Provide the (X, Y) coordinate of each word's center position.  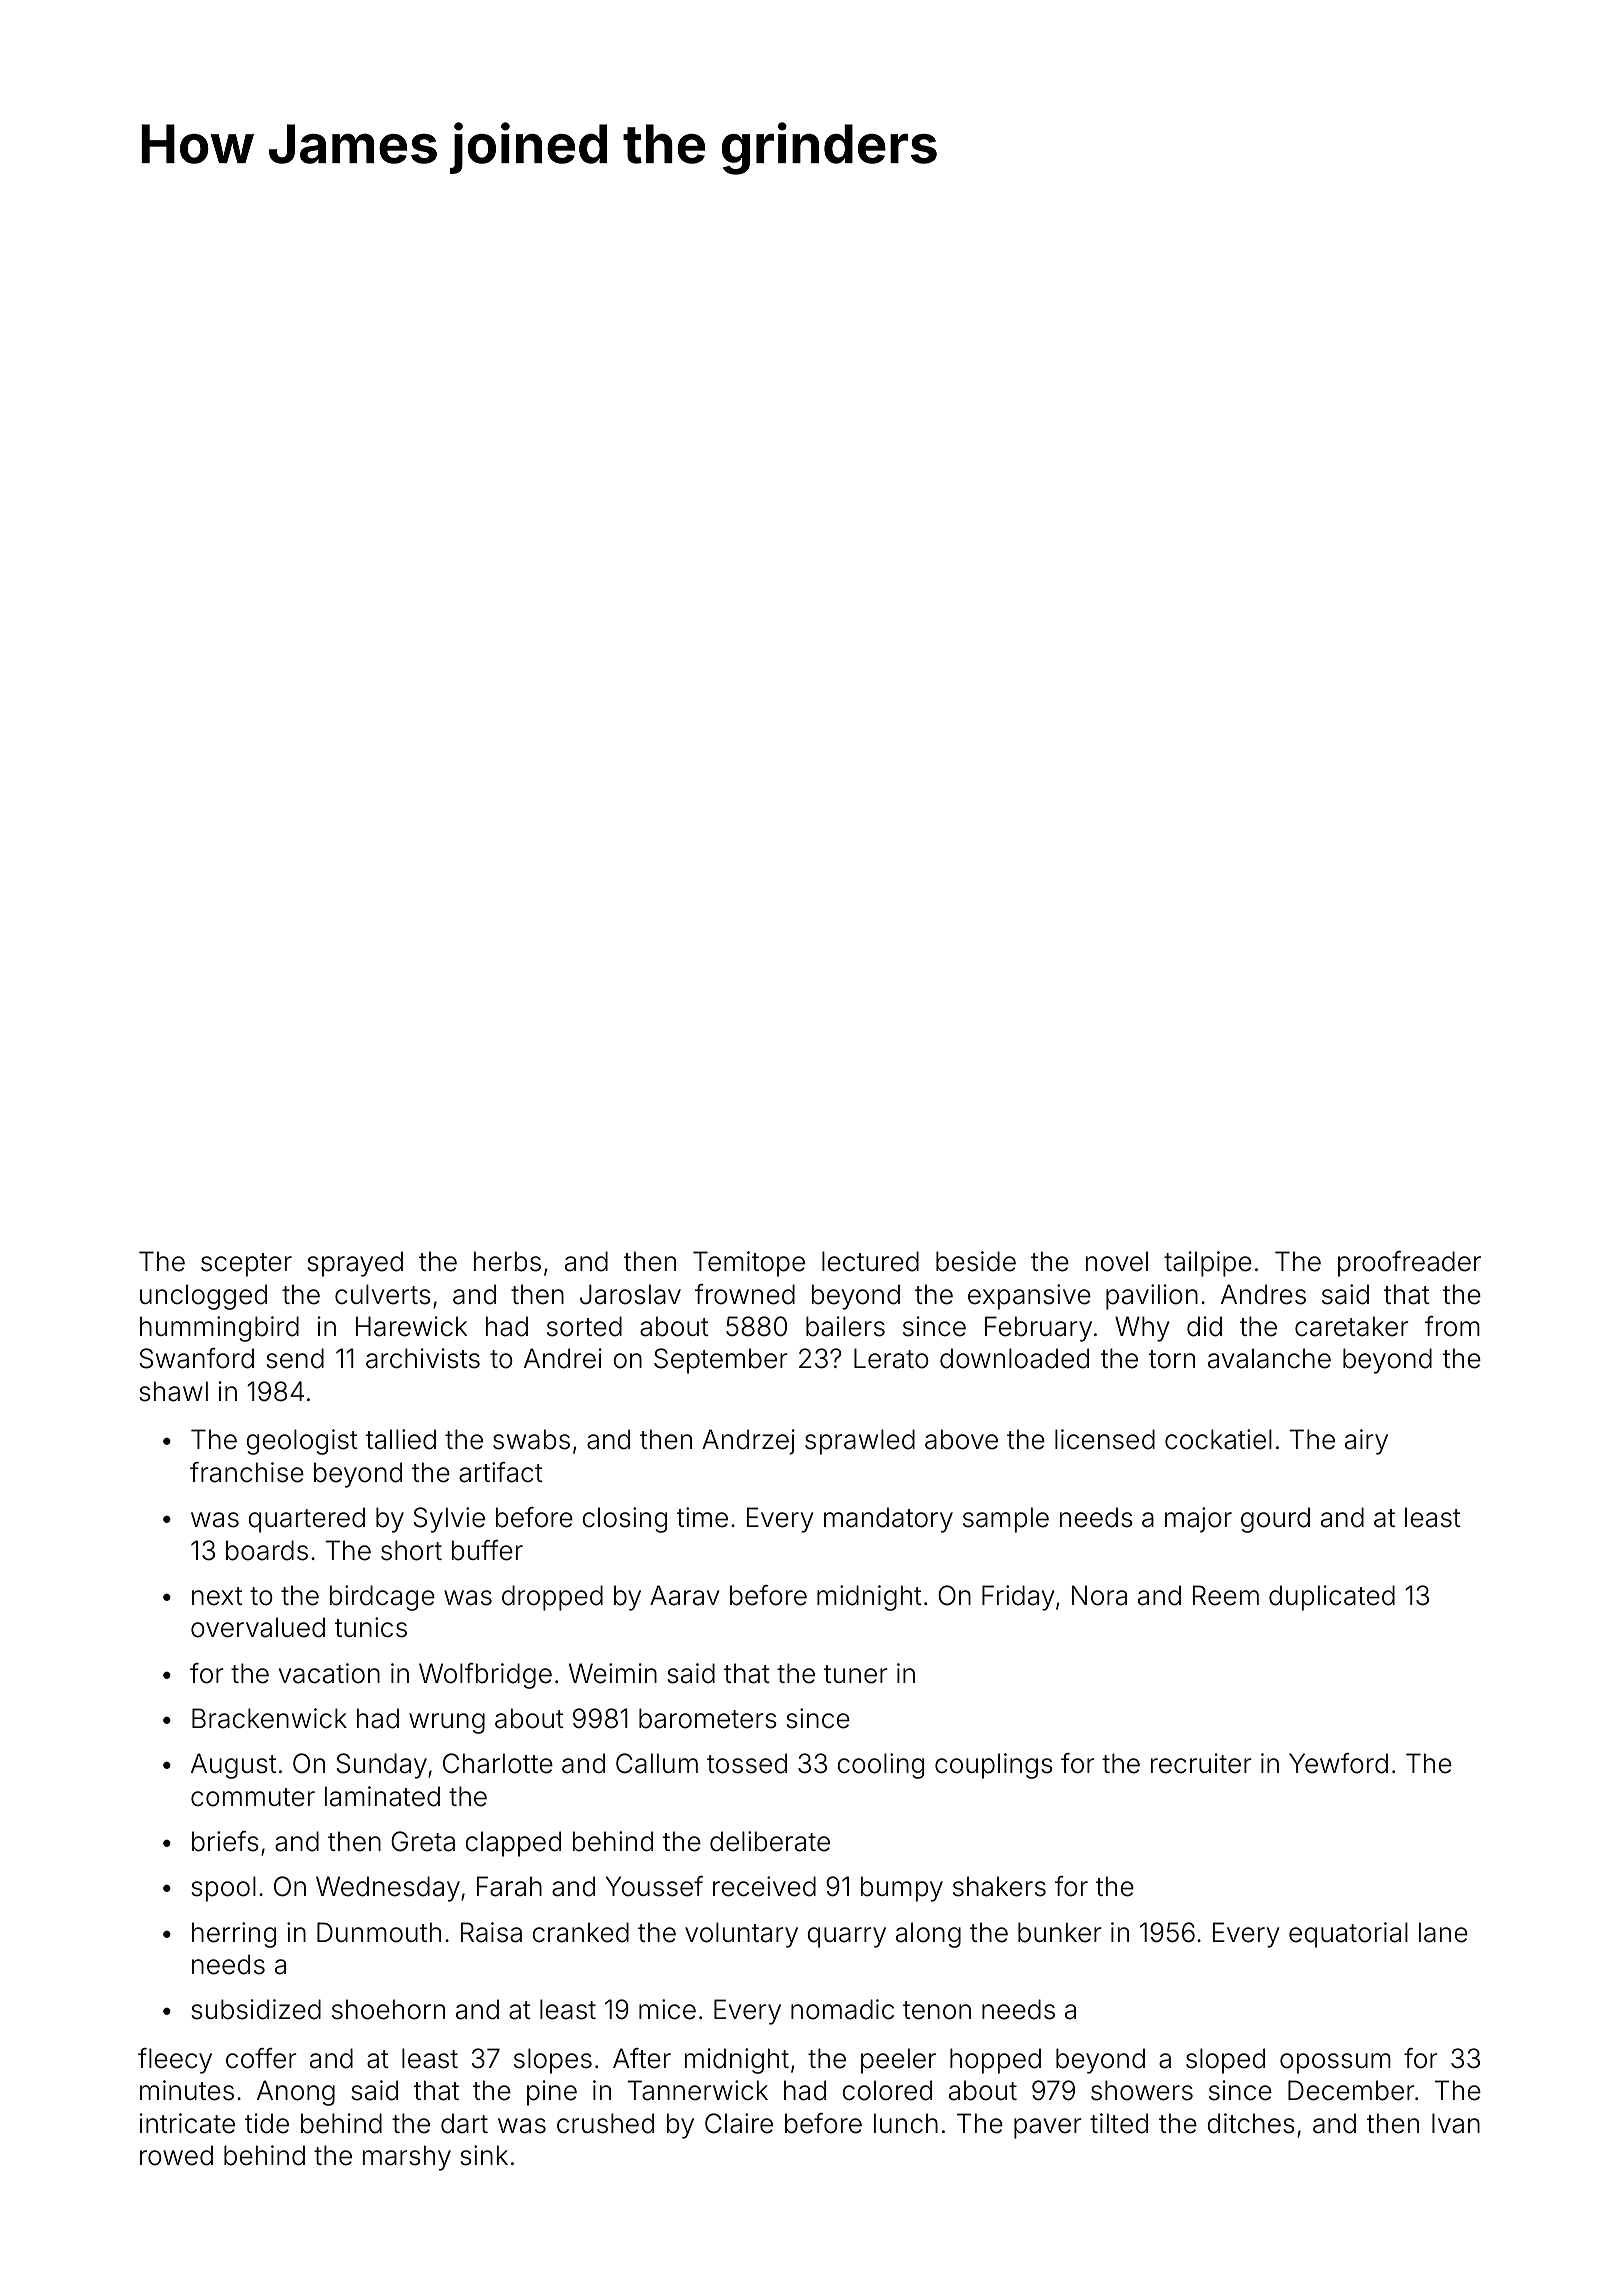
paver (1048, 2128)
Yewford (1338, 1763)
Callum (657, 1763)
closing (624, 1520)
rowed (176, 2155)
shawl (173, 1391)
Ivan (1456, 2123)
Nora (1099, 1595)
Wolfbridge (485, 1676)
